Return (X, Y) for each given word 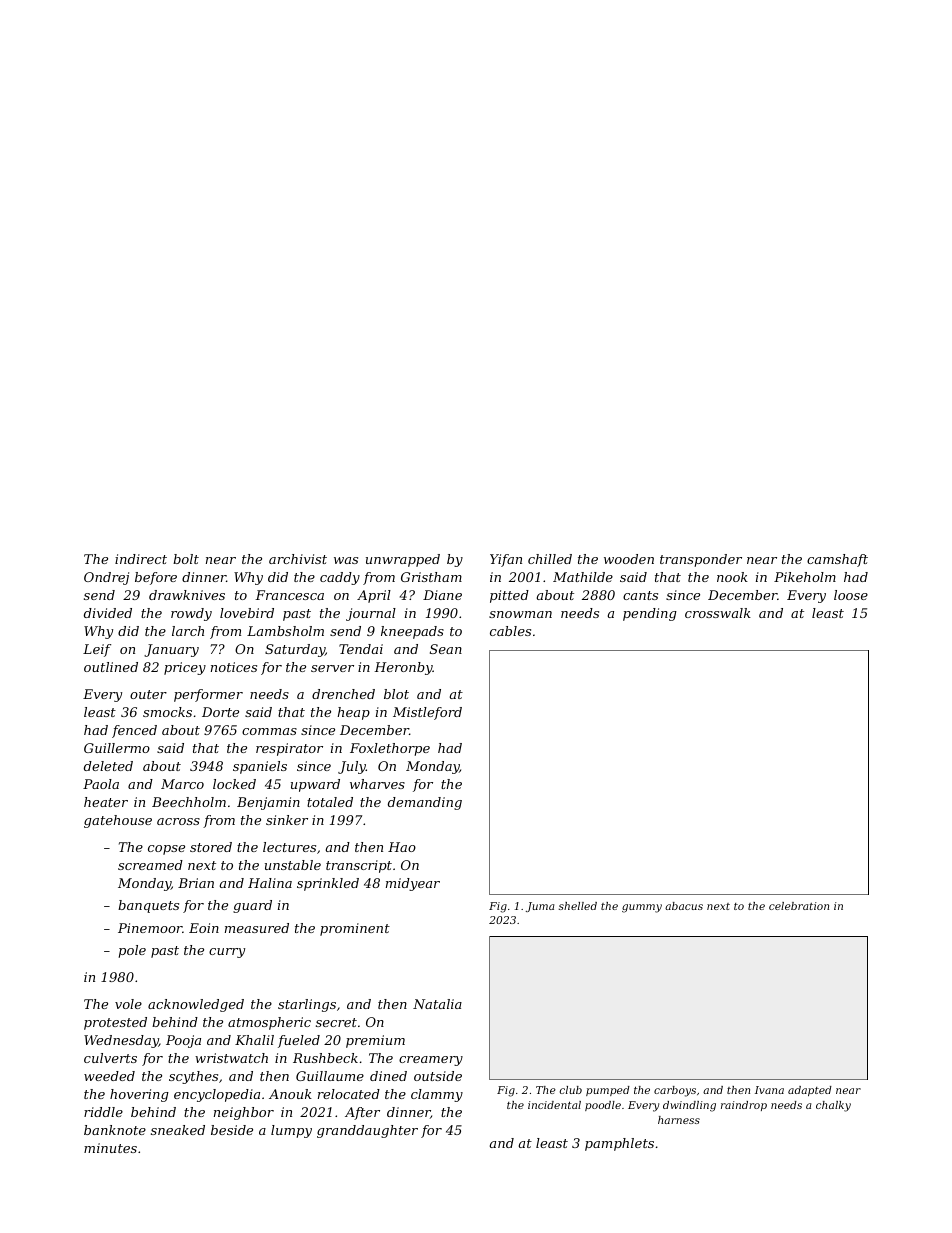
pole (132, 951)
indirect (141, 559)
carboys (675, 1091)
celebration (799, 906)
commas (269, 731)
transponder (701, 560)
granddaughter (367, 1131)
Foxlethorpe (390, 749)
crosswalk (718, 613)
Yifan (506, 560)
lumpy (291, 1131)
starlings (307, 1005)
